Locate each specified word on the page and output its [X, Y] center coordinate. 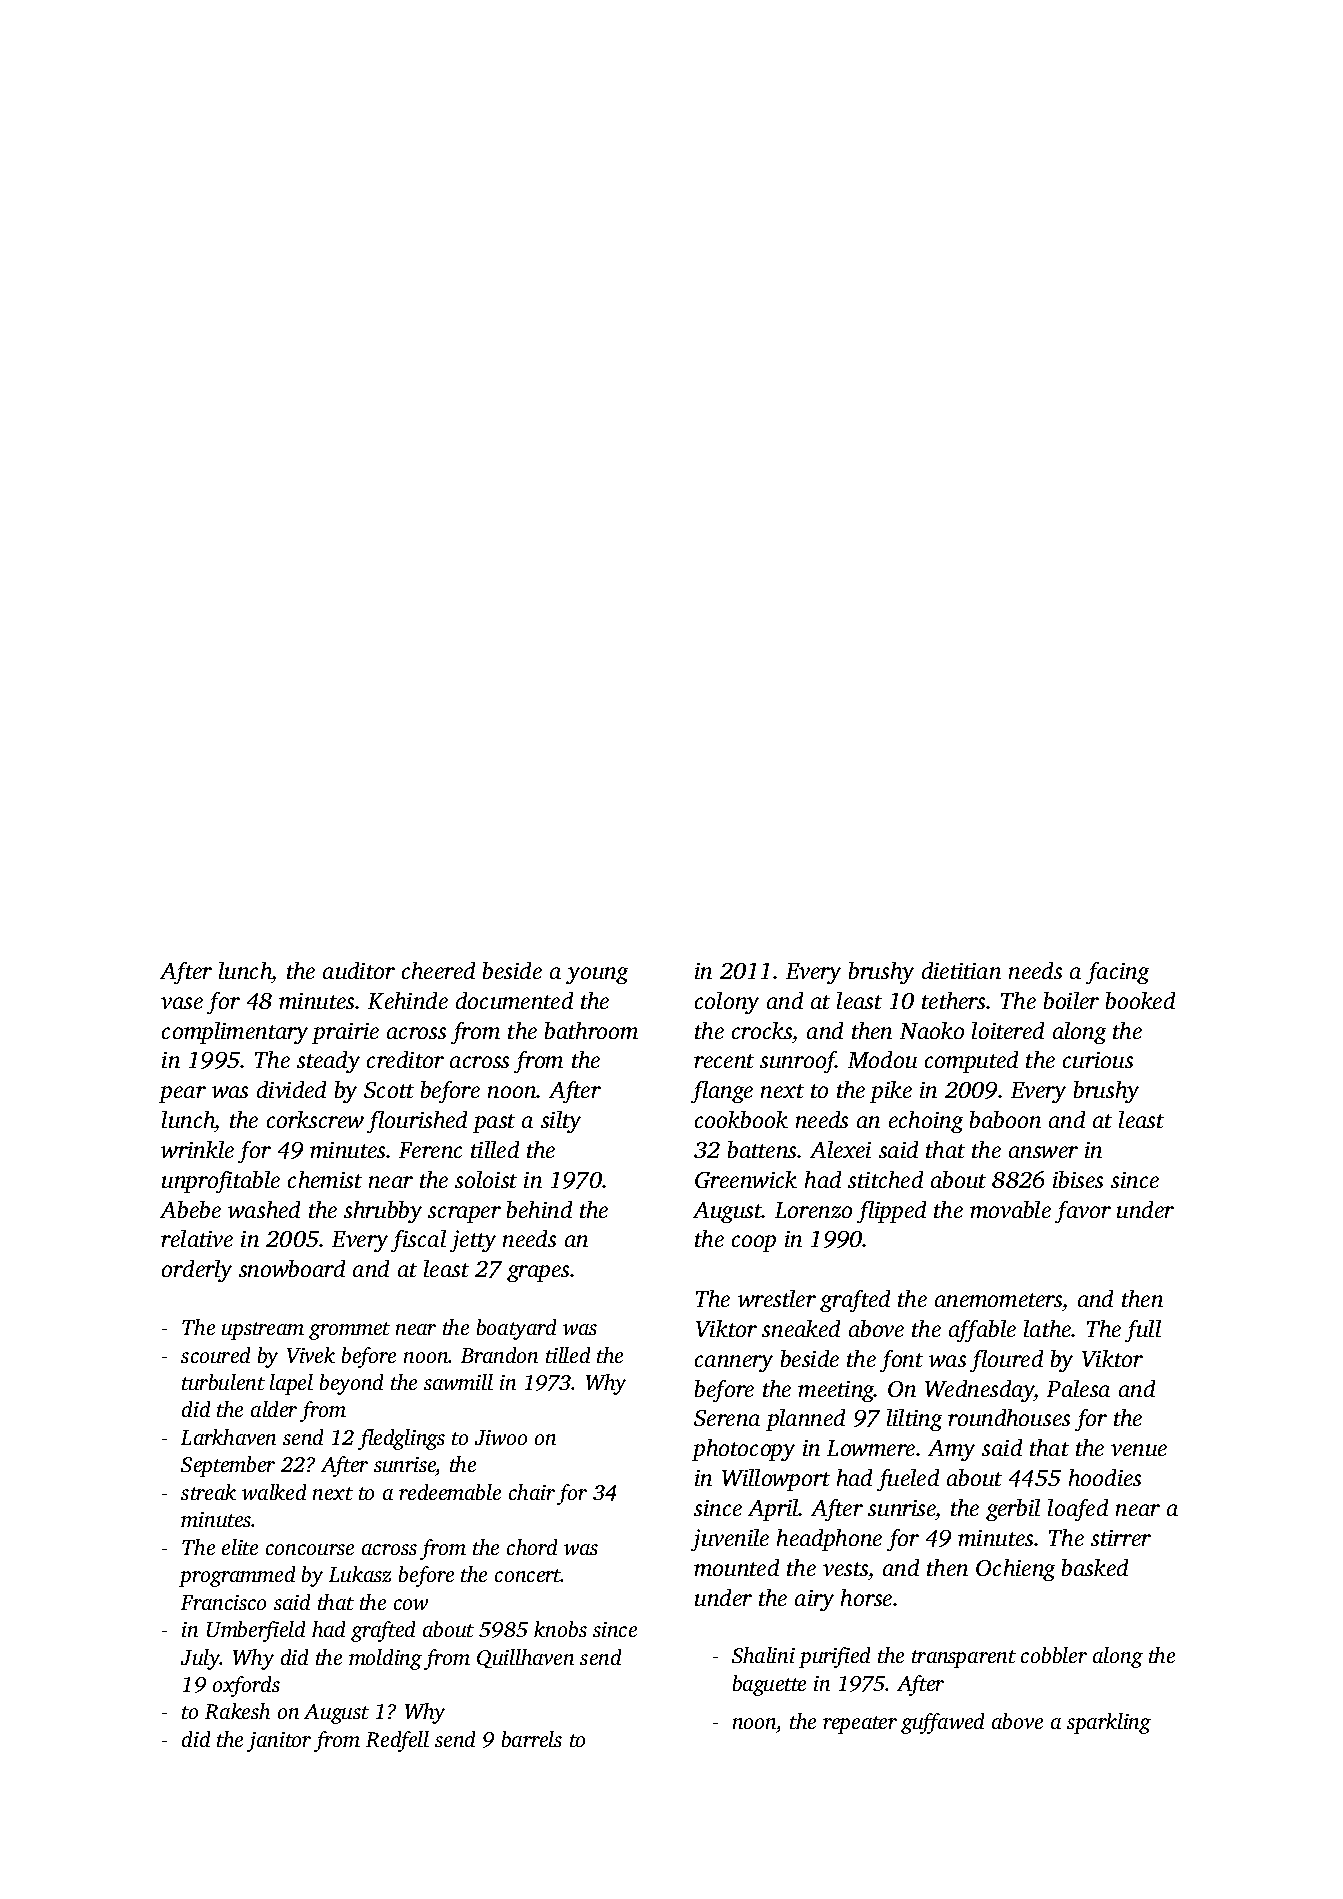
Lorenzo [813, 1210]
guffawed [942, 1723]
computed [971, 1062]
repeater [860, 1725]
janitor [279, 1742]
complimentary [235, 1033]
